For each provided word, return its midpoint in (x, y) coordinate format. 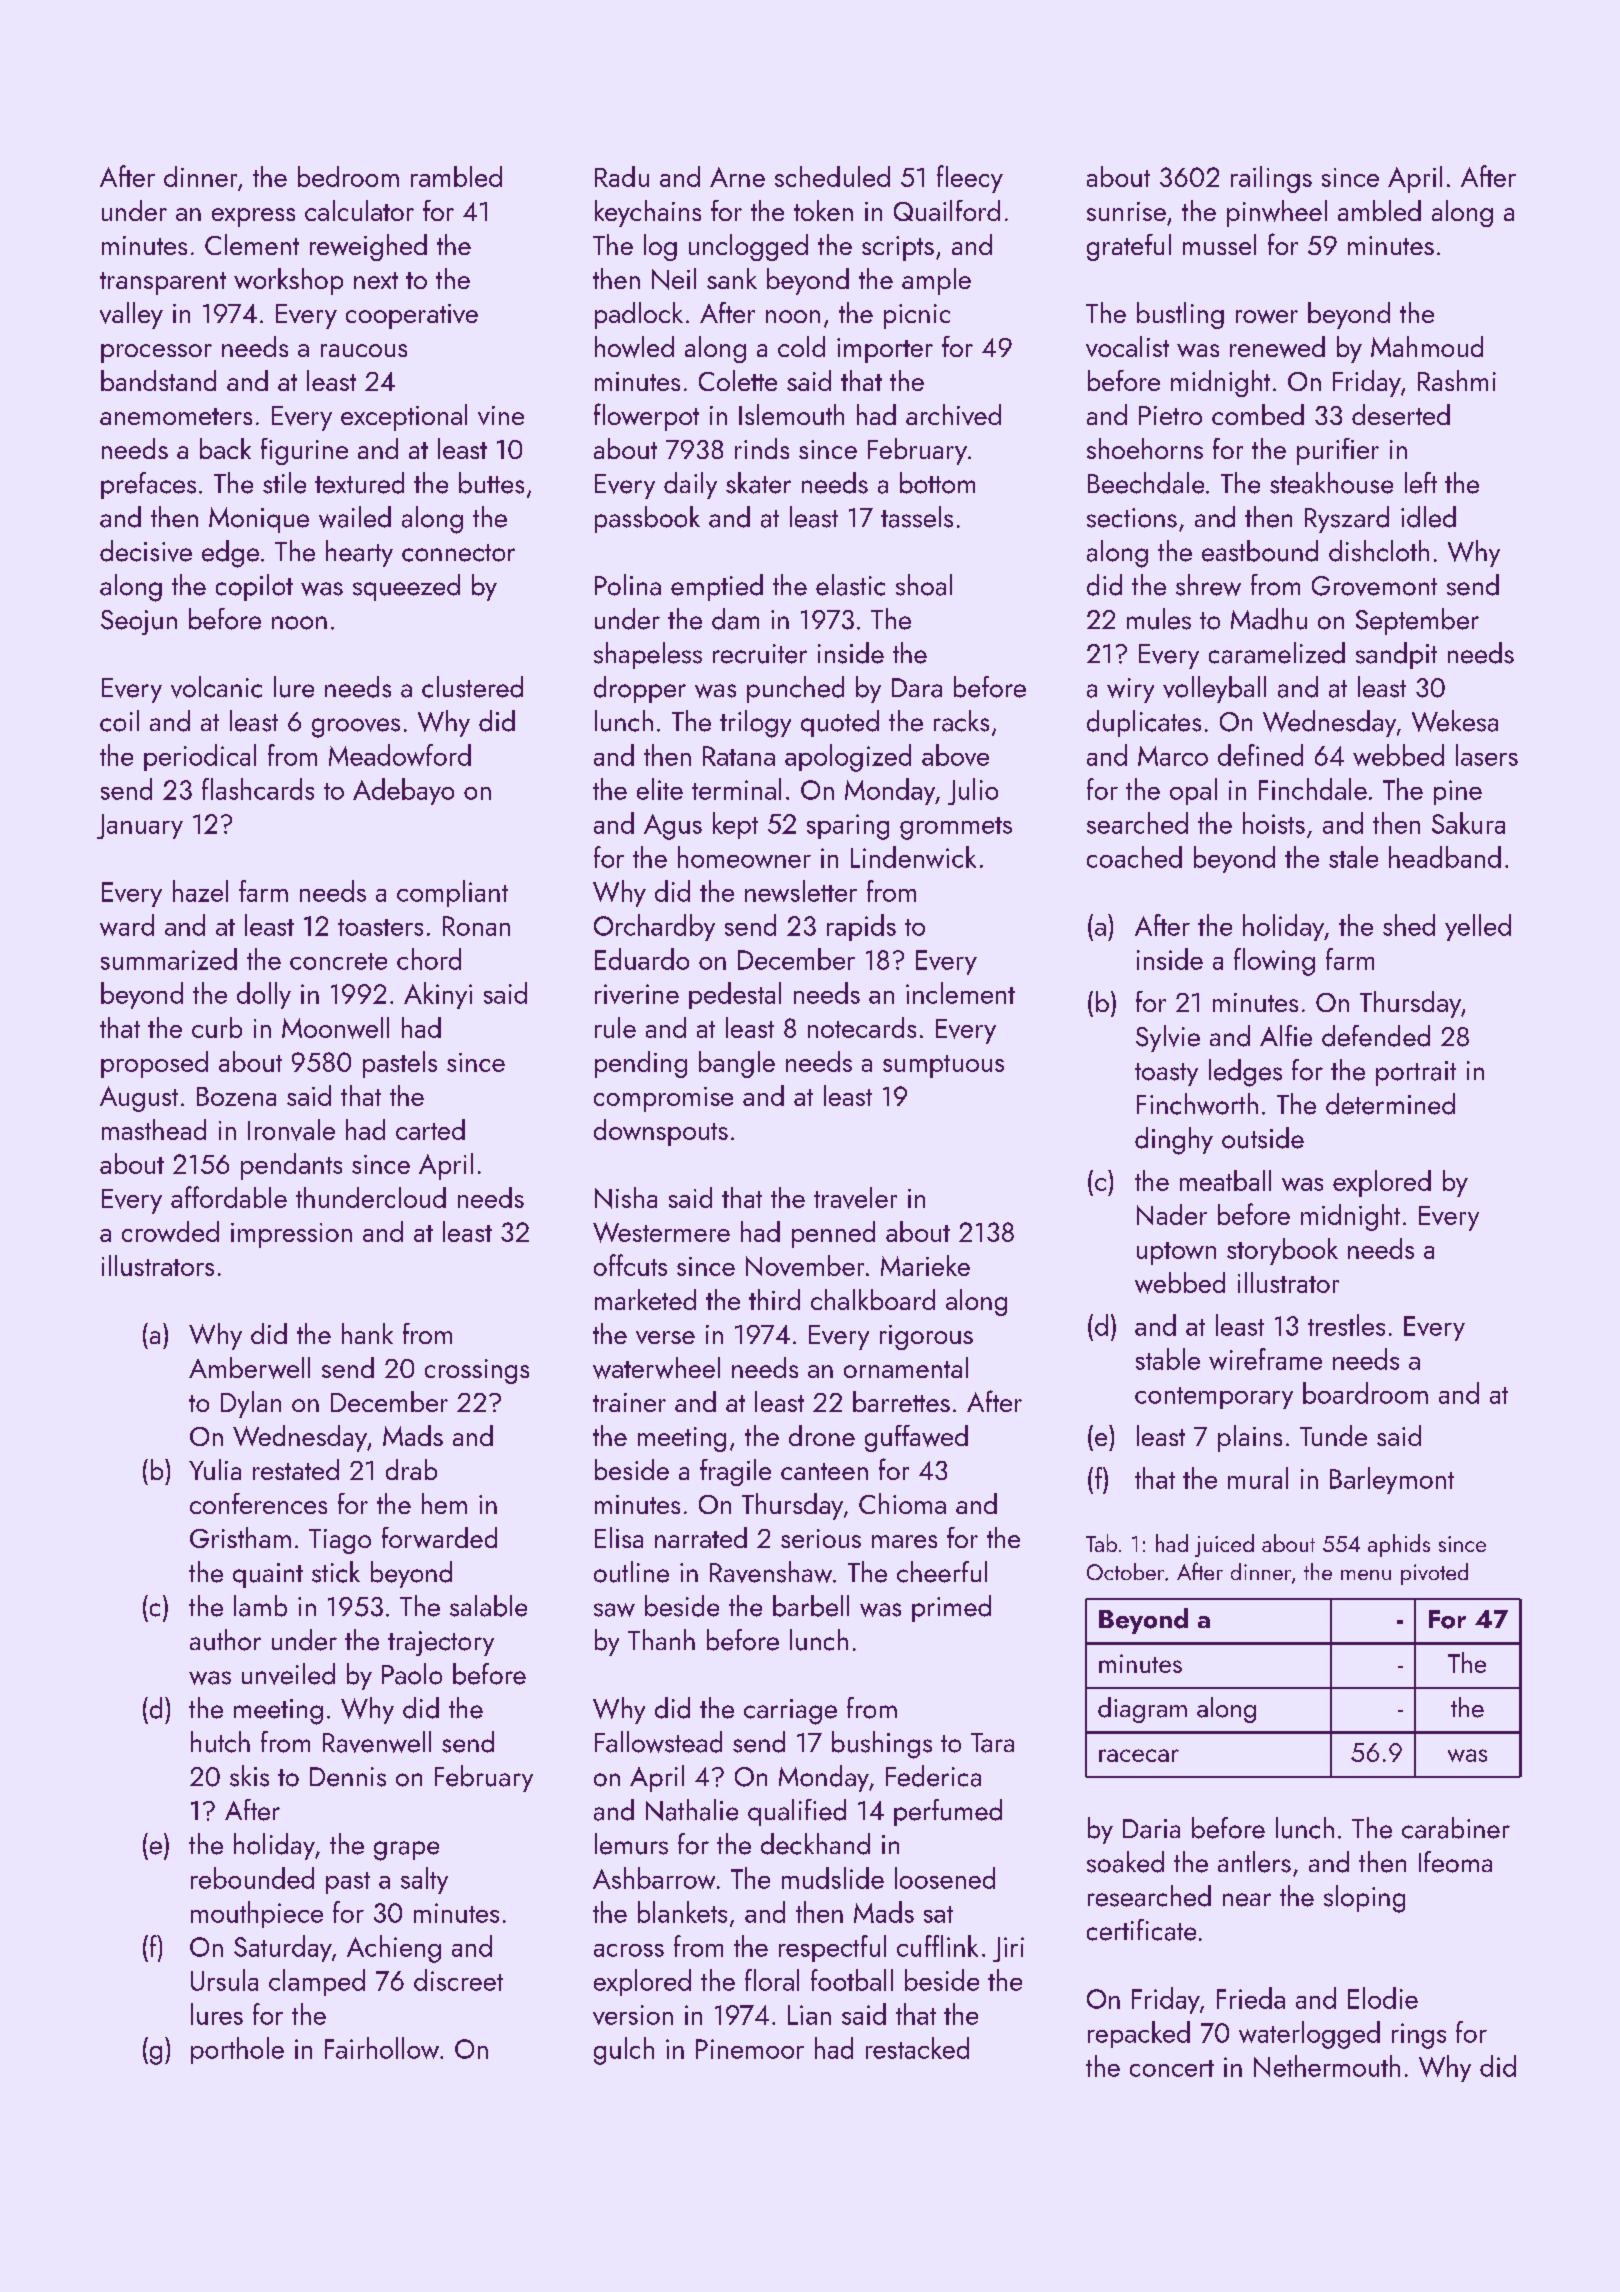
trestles (1346, 1325)
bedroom (348, 176)
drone (822, 1435)
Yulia (215, 1469)
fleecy (970, 179)
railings (1271, 179)
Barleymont (1392, 1480)
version (633, 2015)
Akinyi (438, 995)
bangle (737, 1064)
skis (249, 1776)
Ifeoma (1455, 1862)
